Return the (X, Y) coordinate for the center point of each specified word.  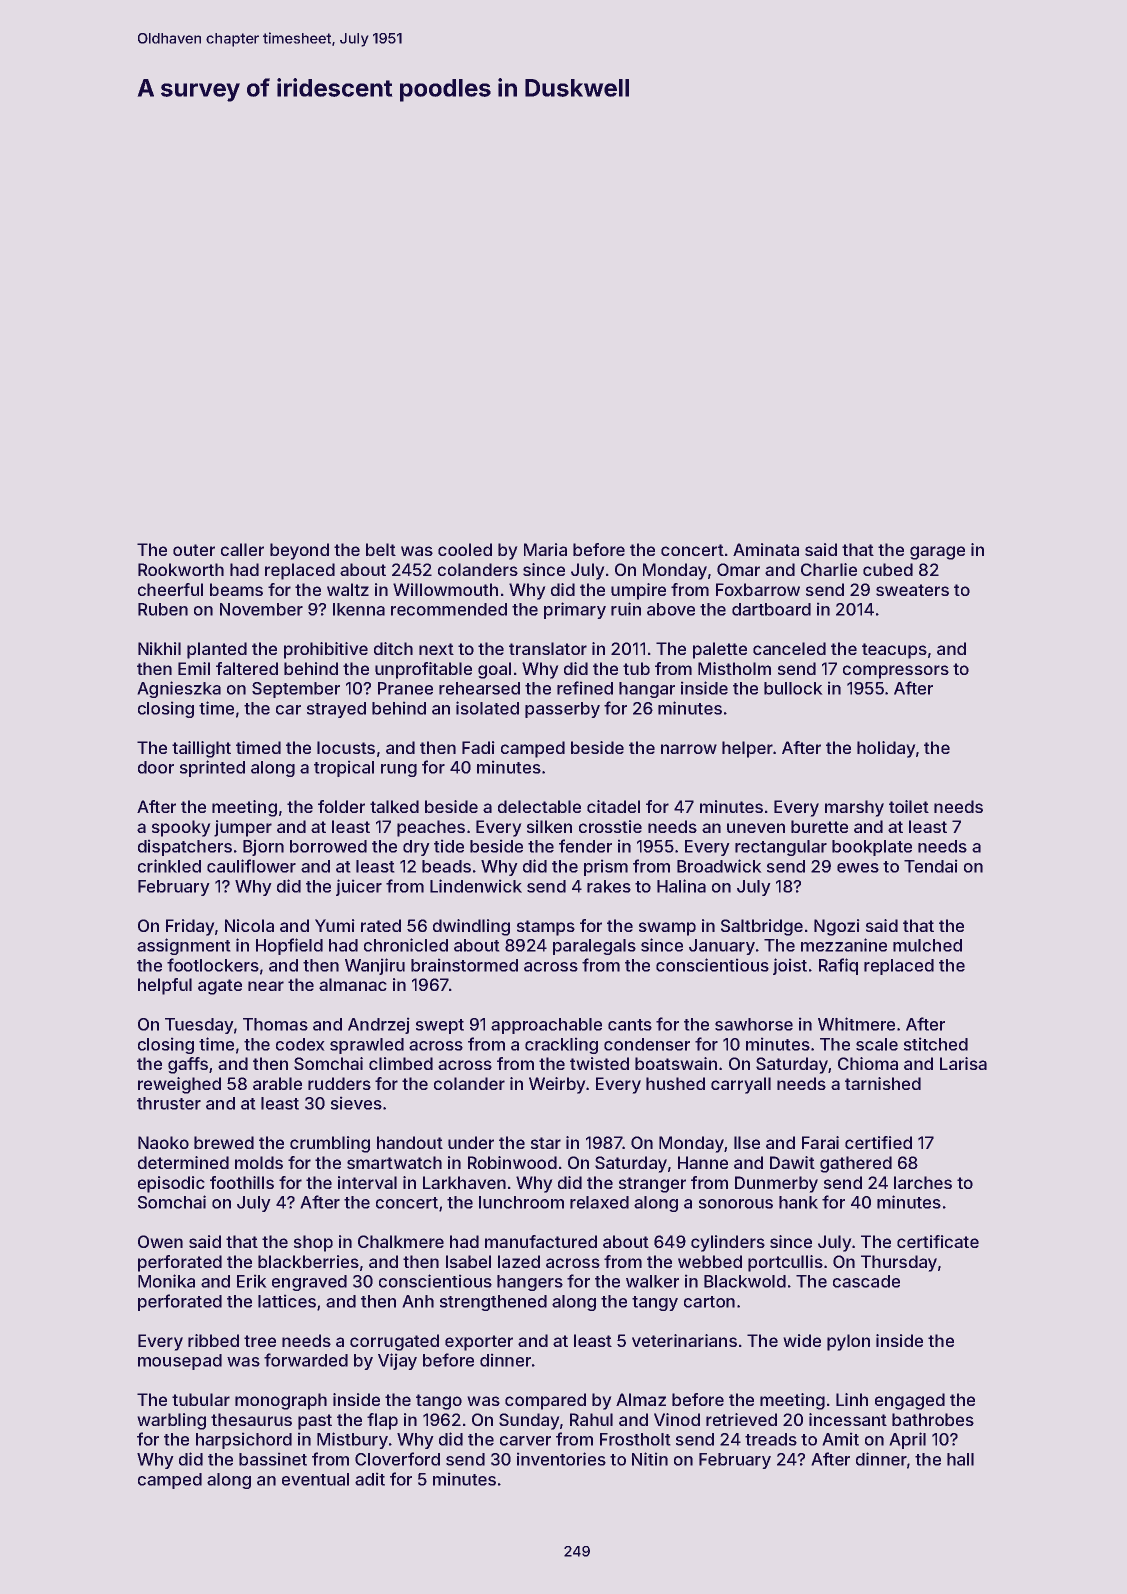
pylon (848, 1342)
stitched (936, 1044)
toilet (909, 806)
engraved (309, 1283)
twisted (599, 1063)
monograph (281, 1401)
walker (652, 1281)
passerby (562, 710)
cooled (465, 549)
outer (194, 550)
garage (937, 553)
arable (277, 1083)
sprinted (212, 768)
